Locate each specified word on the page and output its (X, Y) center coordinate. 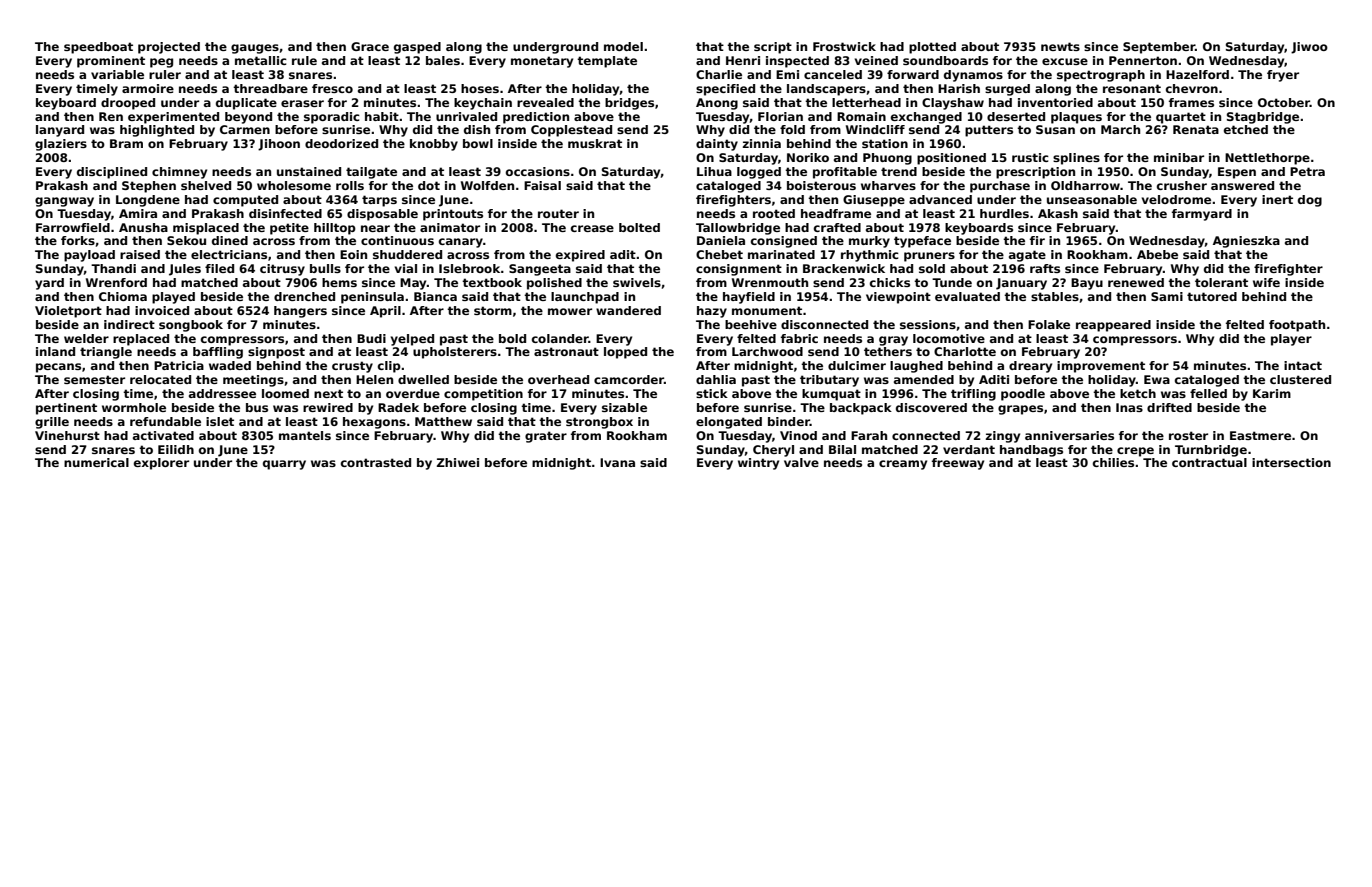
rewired (328, 407)
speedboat (98, 48)
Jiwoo (1309, 48)
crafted (837, 227)
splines (1076, 159)
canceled (833, 74)
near (375, 228)
